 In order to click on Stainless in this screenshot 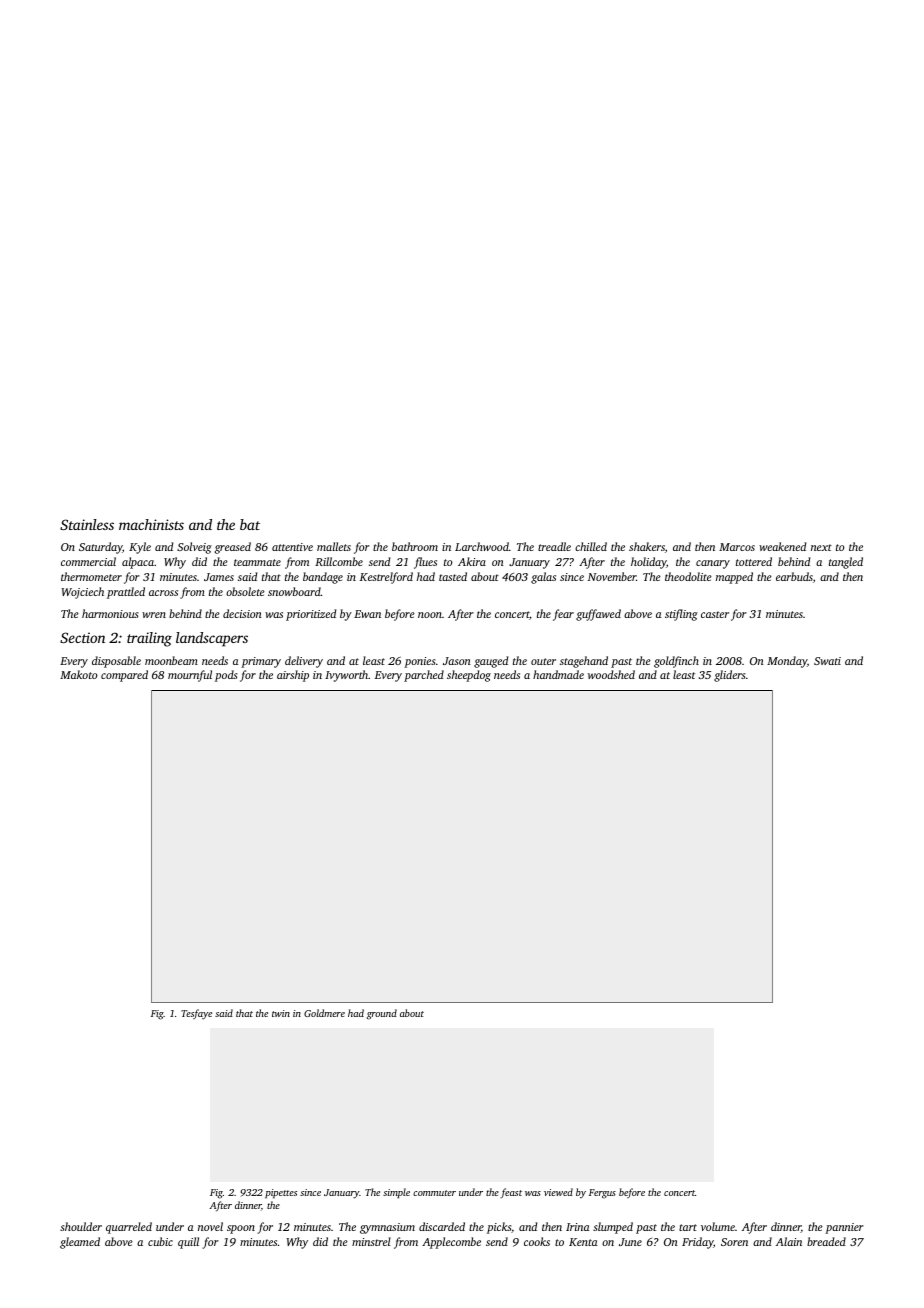, I will do `click(87, 524)`.
